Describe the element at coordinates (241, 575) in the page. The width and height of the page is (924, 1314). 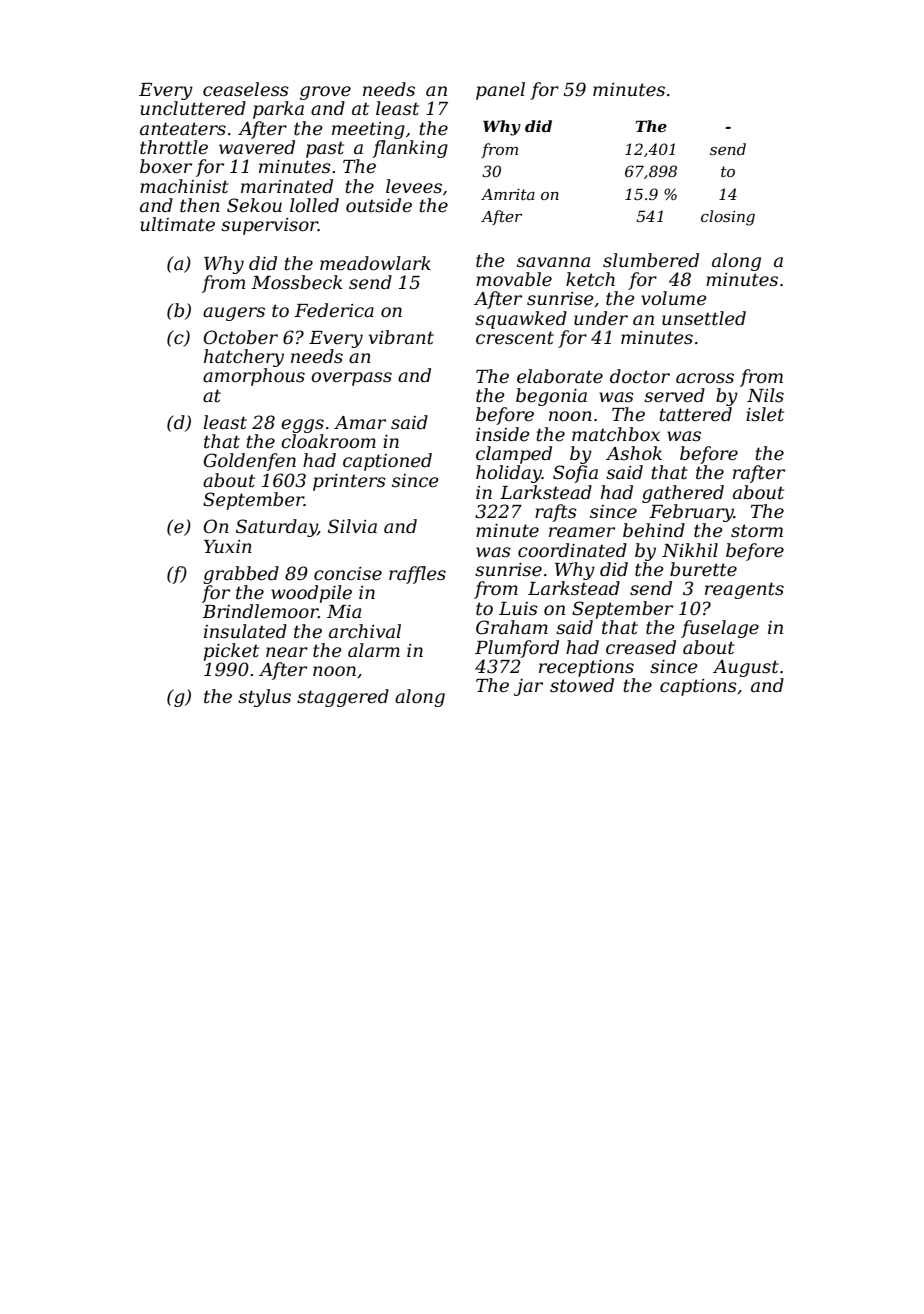
I see `grabbed` at that location.
